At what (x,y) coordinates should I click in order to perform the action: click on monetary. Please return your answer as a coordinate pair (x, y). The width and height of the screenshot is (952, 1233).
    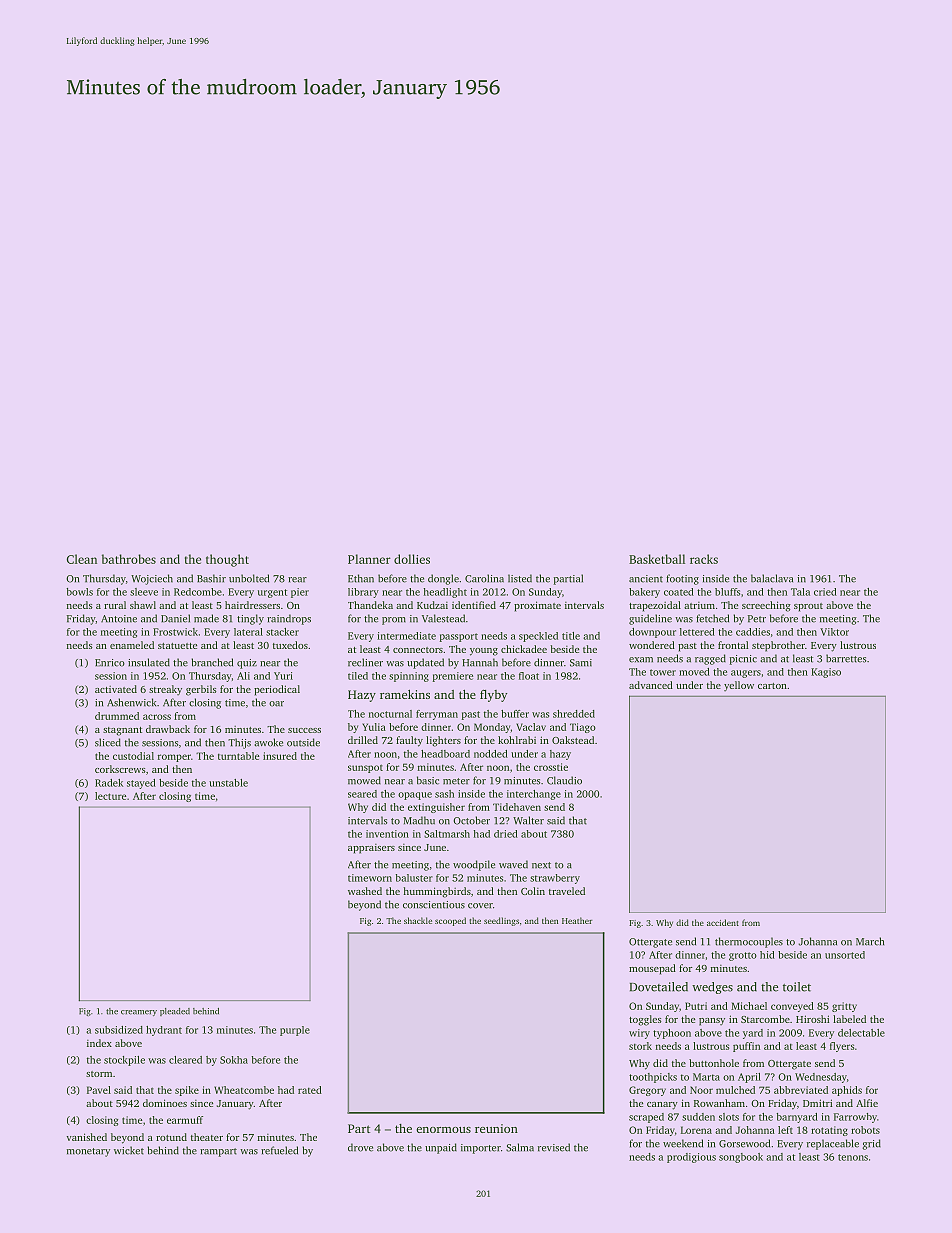
    Looking at the image, I should click on (88, 1152).
